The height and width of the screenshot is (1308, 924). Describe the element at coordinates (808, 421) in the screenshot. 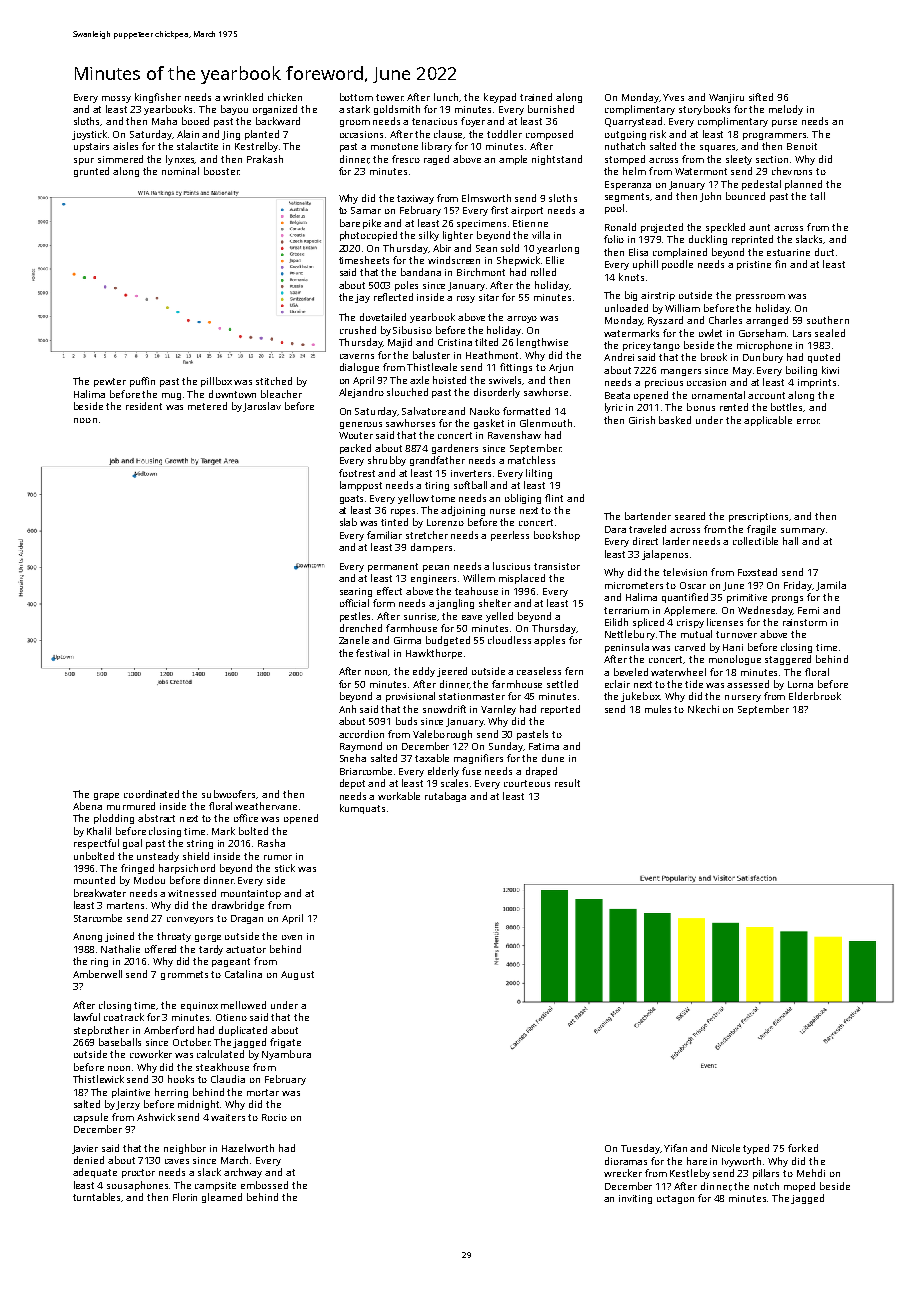

I see `error` at that location.
